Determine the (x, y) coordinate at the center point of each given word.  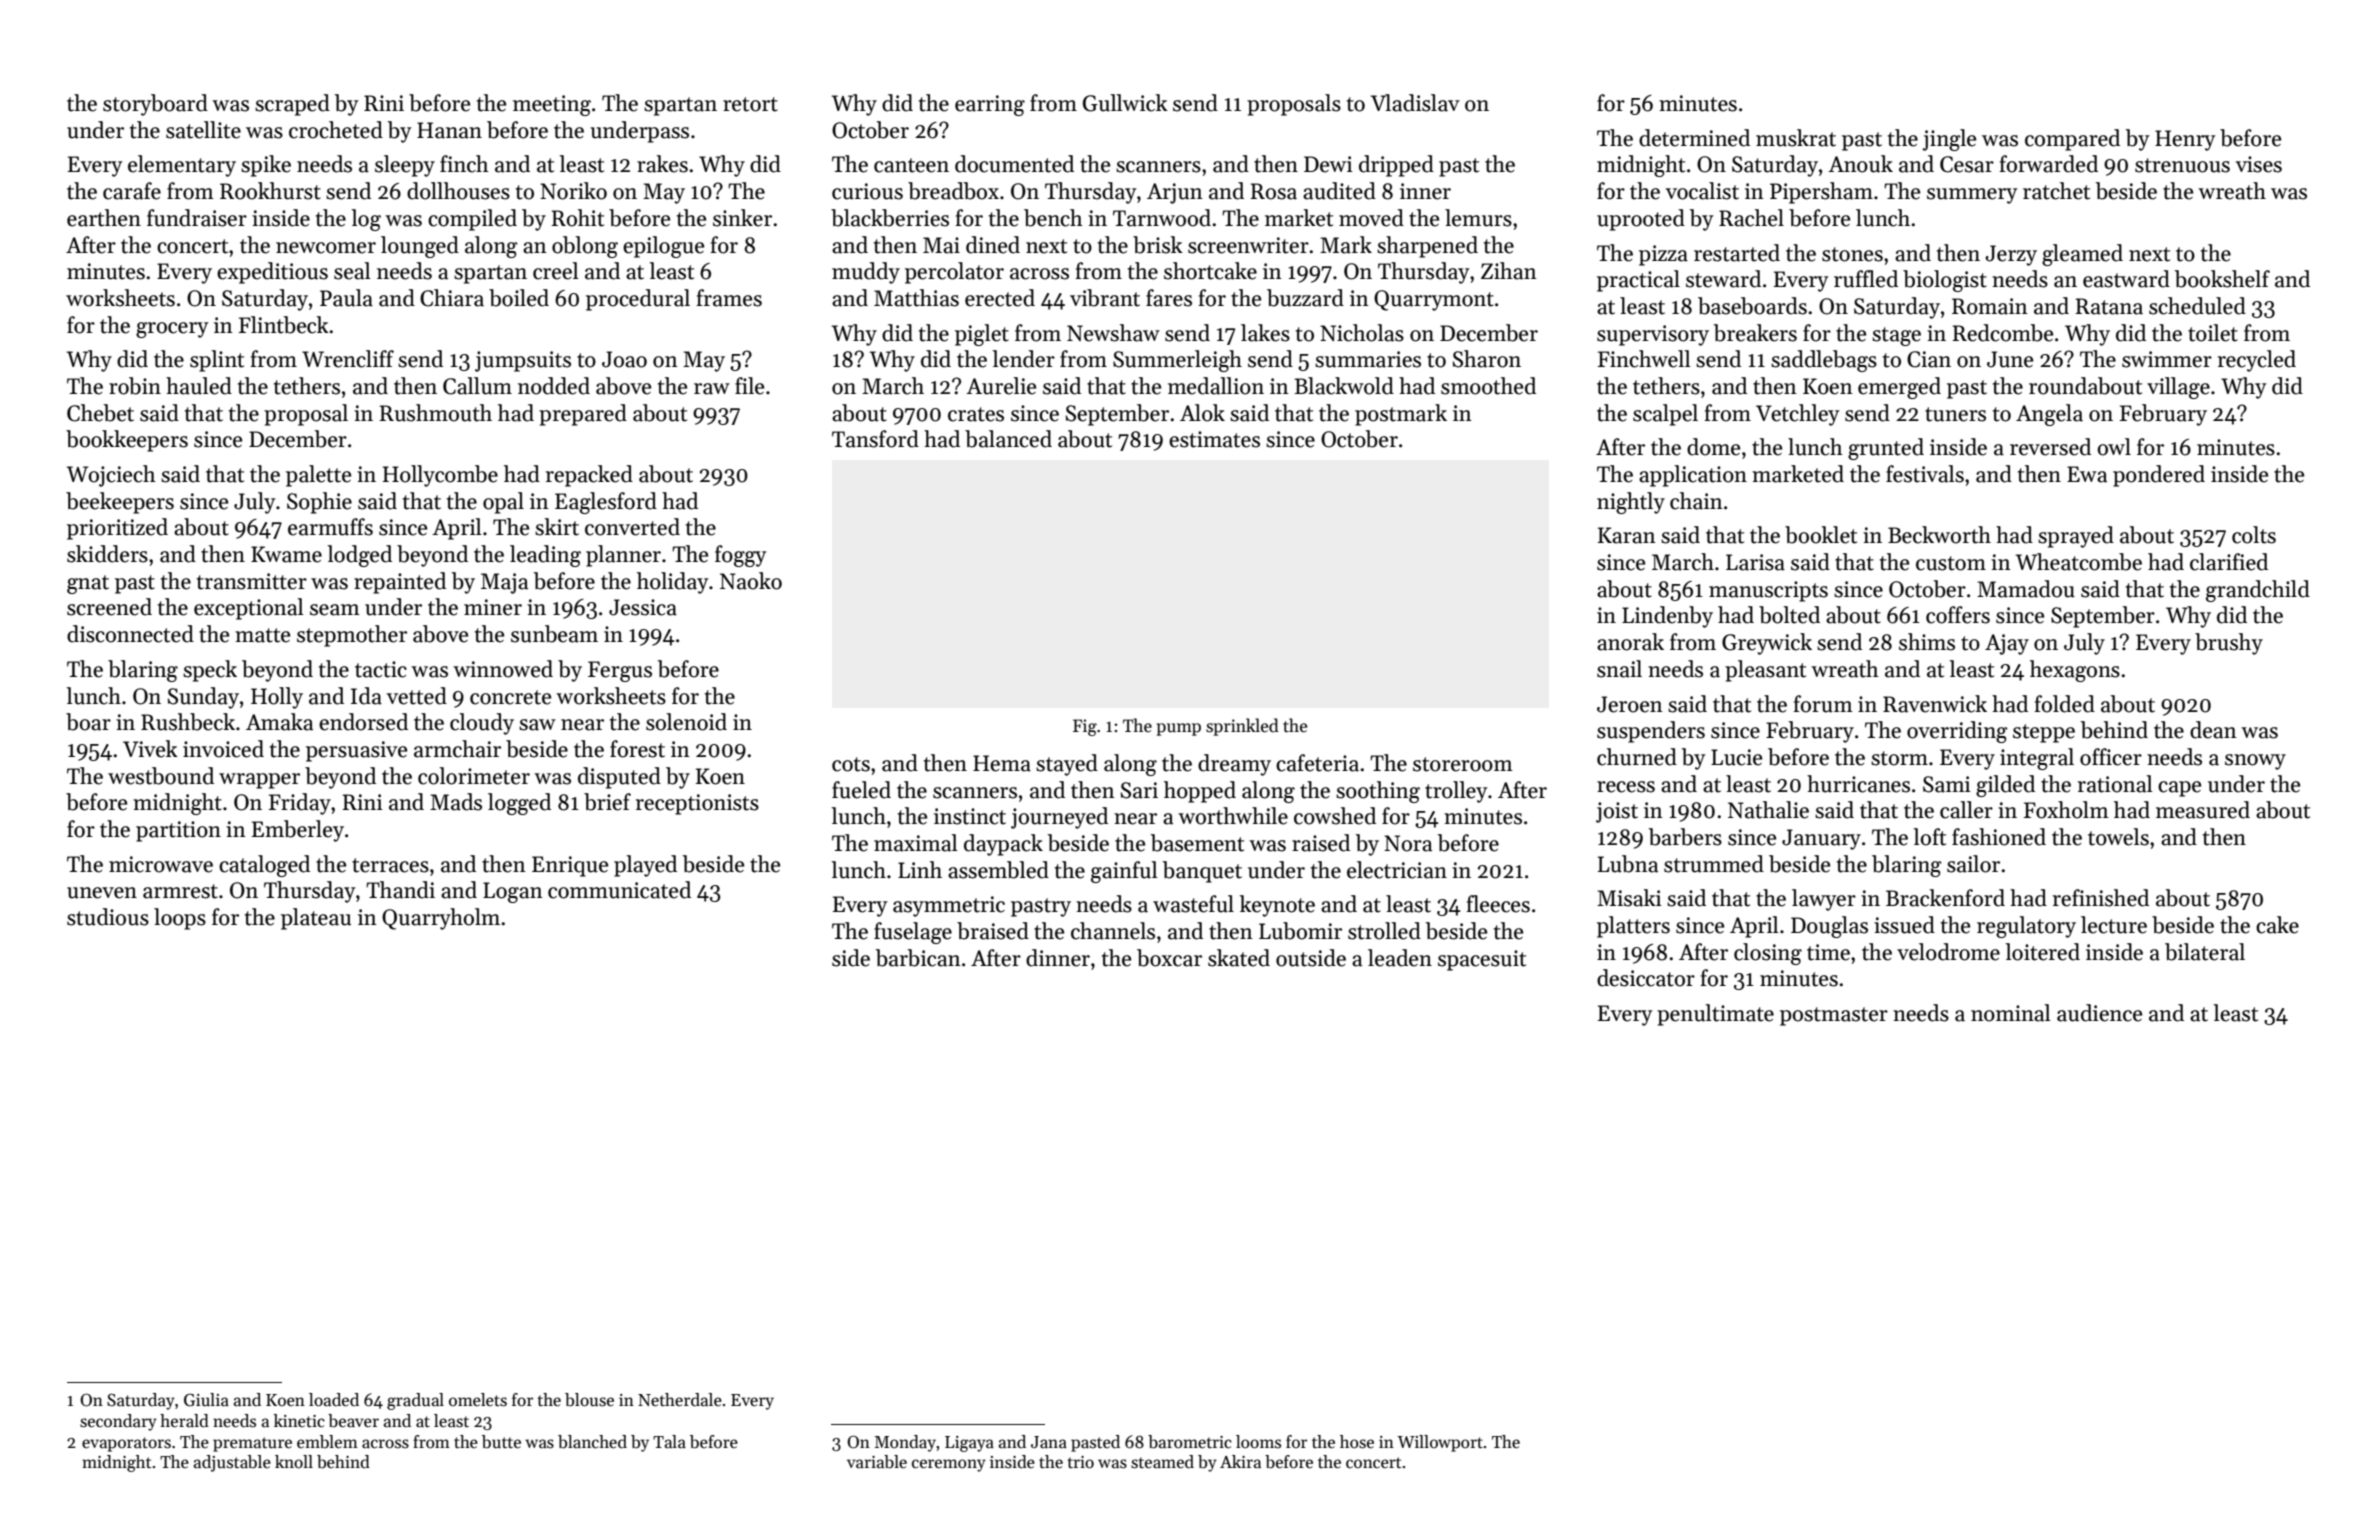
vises (2259, 164)
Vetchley (1798, 415)
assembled (998, 870)
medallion (1216, 386)
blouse (589, 1400)
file (749, 386)
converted (632, 527)
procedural (638, 300)
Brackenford (1945, 898)
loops (180, 919)
